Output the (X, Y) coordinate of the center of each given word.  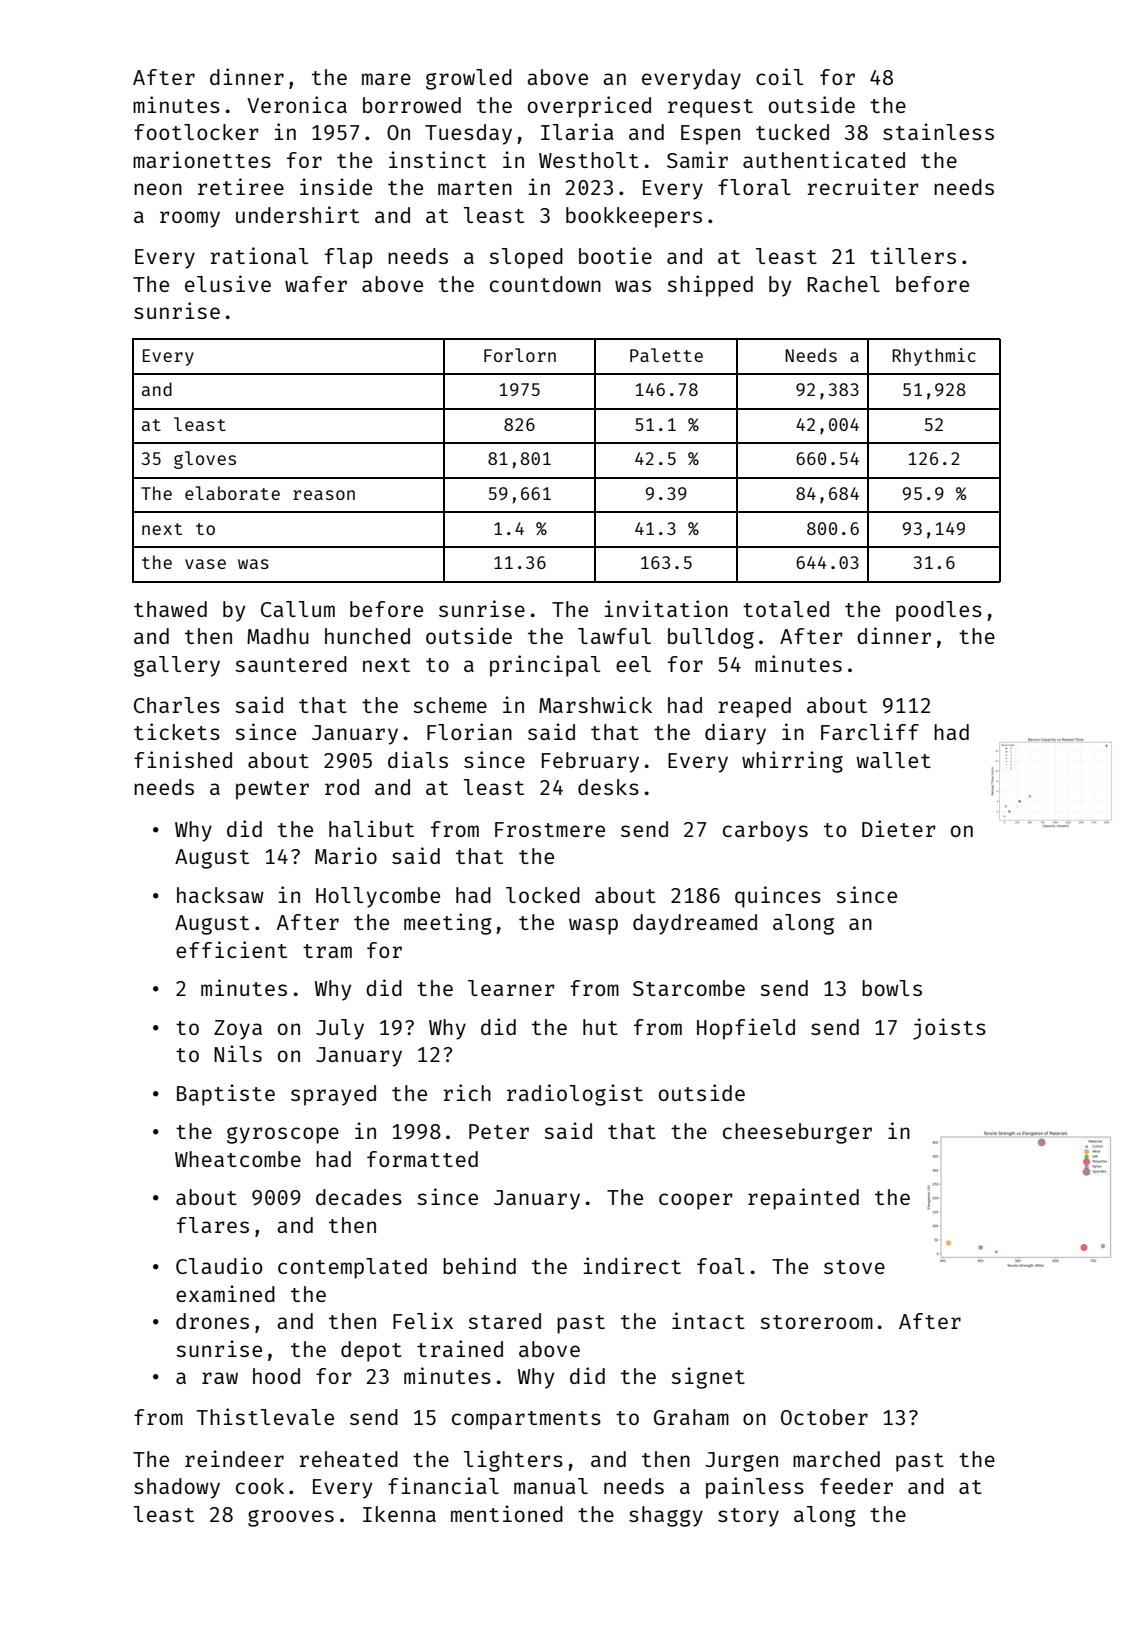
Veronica (297, 104)
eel (633, 664)
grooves (291, 1518)
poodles (939, 611)
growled (469, 79)
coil (779, 76)
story (748, 1517)
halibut (371, 828)
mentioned (507, 1513)
